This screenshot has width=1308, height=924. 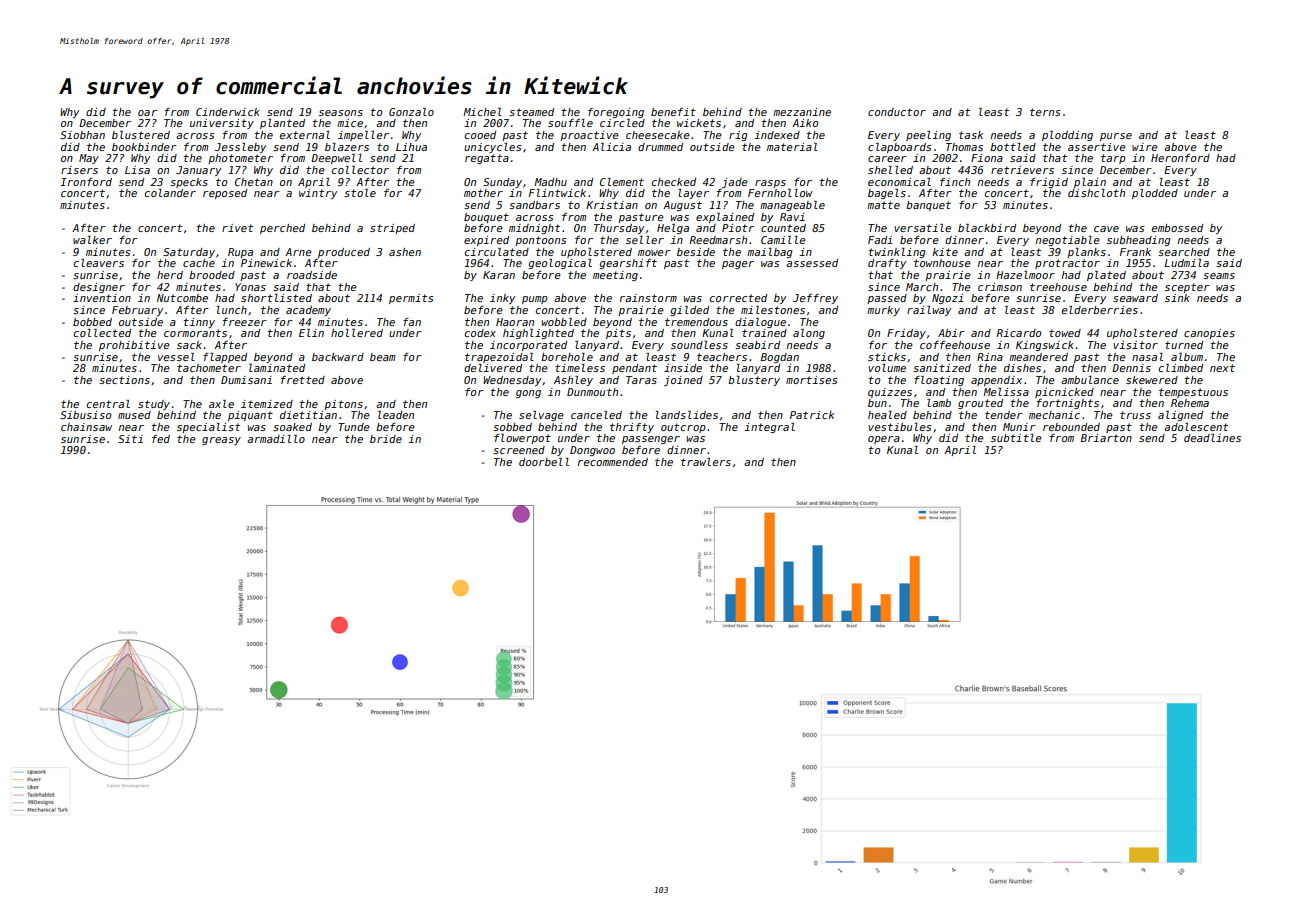 What do you see at coordinates (86, 182) in the screenshot?
I see `Ironford` at bounding box center [86, 182].
